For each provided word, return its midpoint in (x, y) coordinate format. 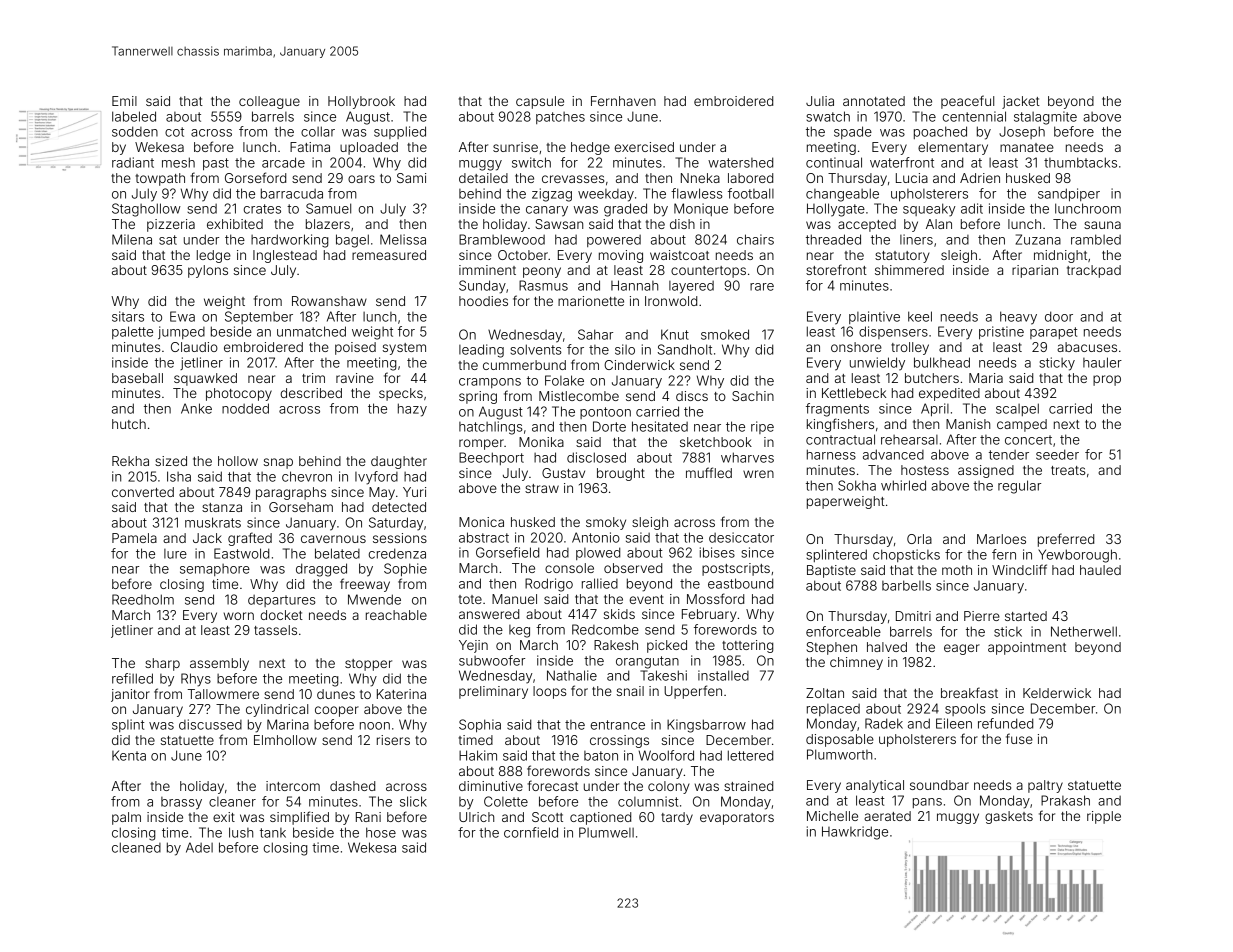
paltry (1045, 786)
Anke (196, 408)
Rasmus (543, 285)
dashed (352, 786)
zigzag (552, 195)
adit (972, 208)
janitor (130, 695)
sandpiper (1069, 194)
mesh (178, 162)
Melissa (403, 239)
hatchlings (491, 428)
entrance (618, 725)
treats (1068, 470)
